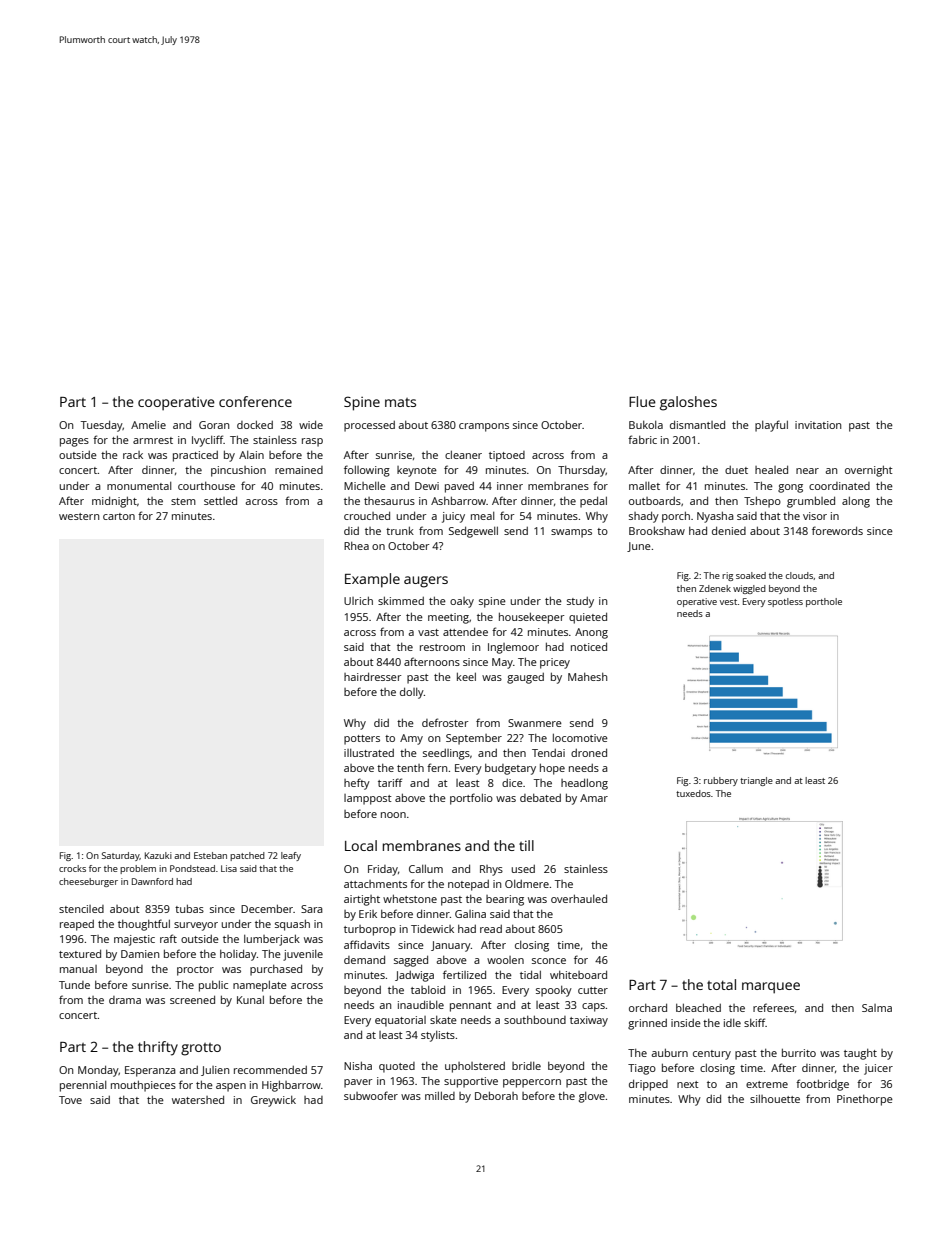  Describe the element at coordinates (688, 403) in the image. I see `galoshes` at that location.
